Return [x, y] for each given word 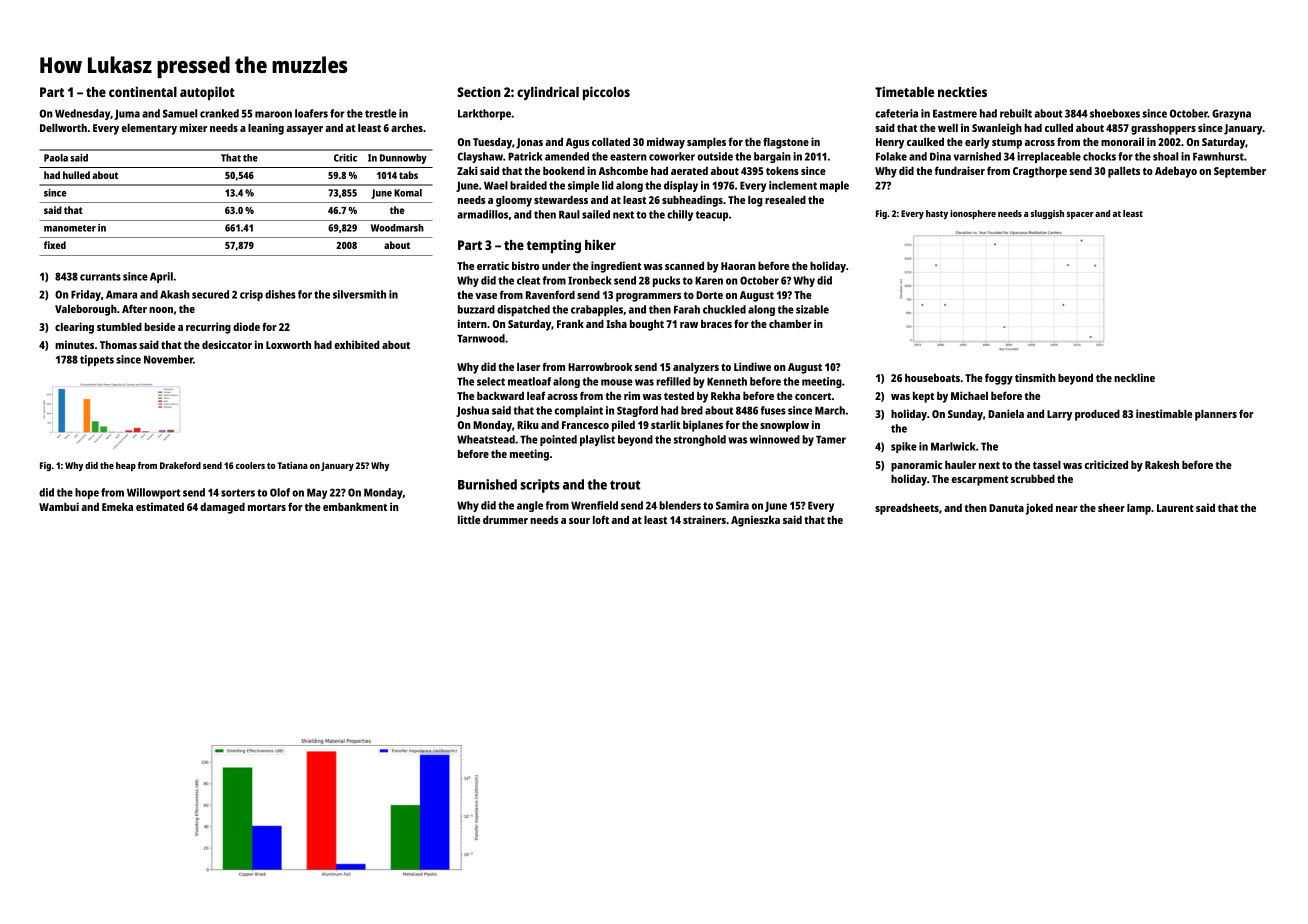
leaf [536, 395]
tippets [97, 360]
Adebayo [1176, 172]
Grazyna [1231, 114]
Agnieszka [755, 521]
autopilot [207, 93]
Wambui [59, 506]
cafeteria [896, 113]
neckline [1134, 377]
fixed [55, 245]
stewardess [561, 199]
